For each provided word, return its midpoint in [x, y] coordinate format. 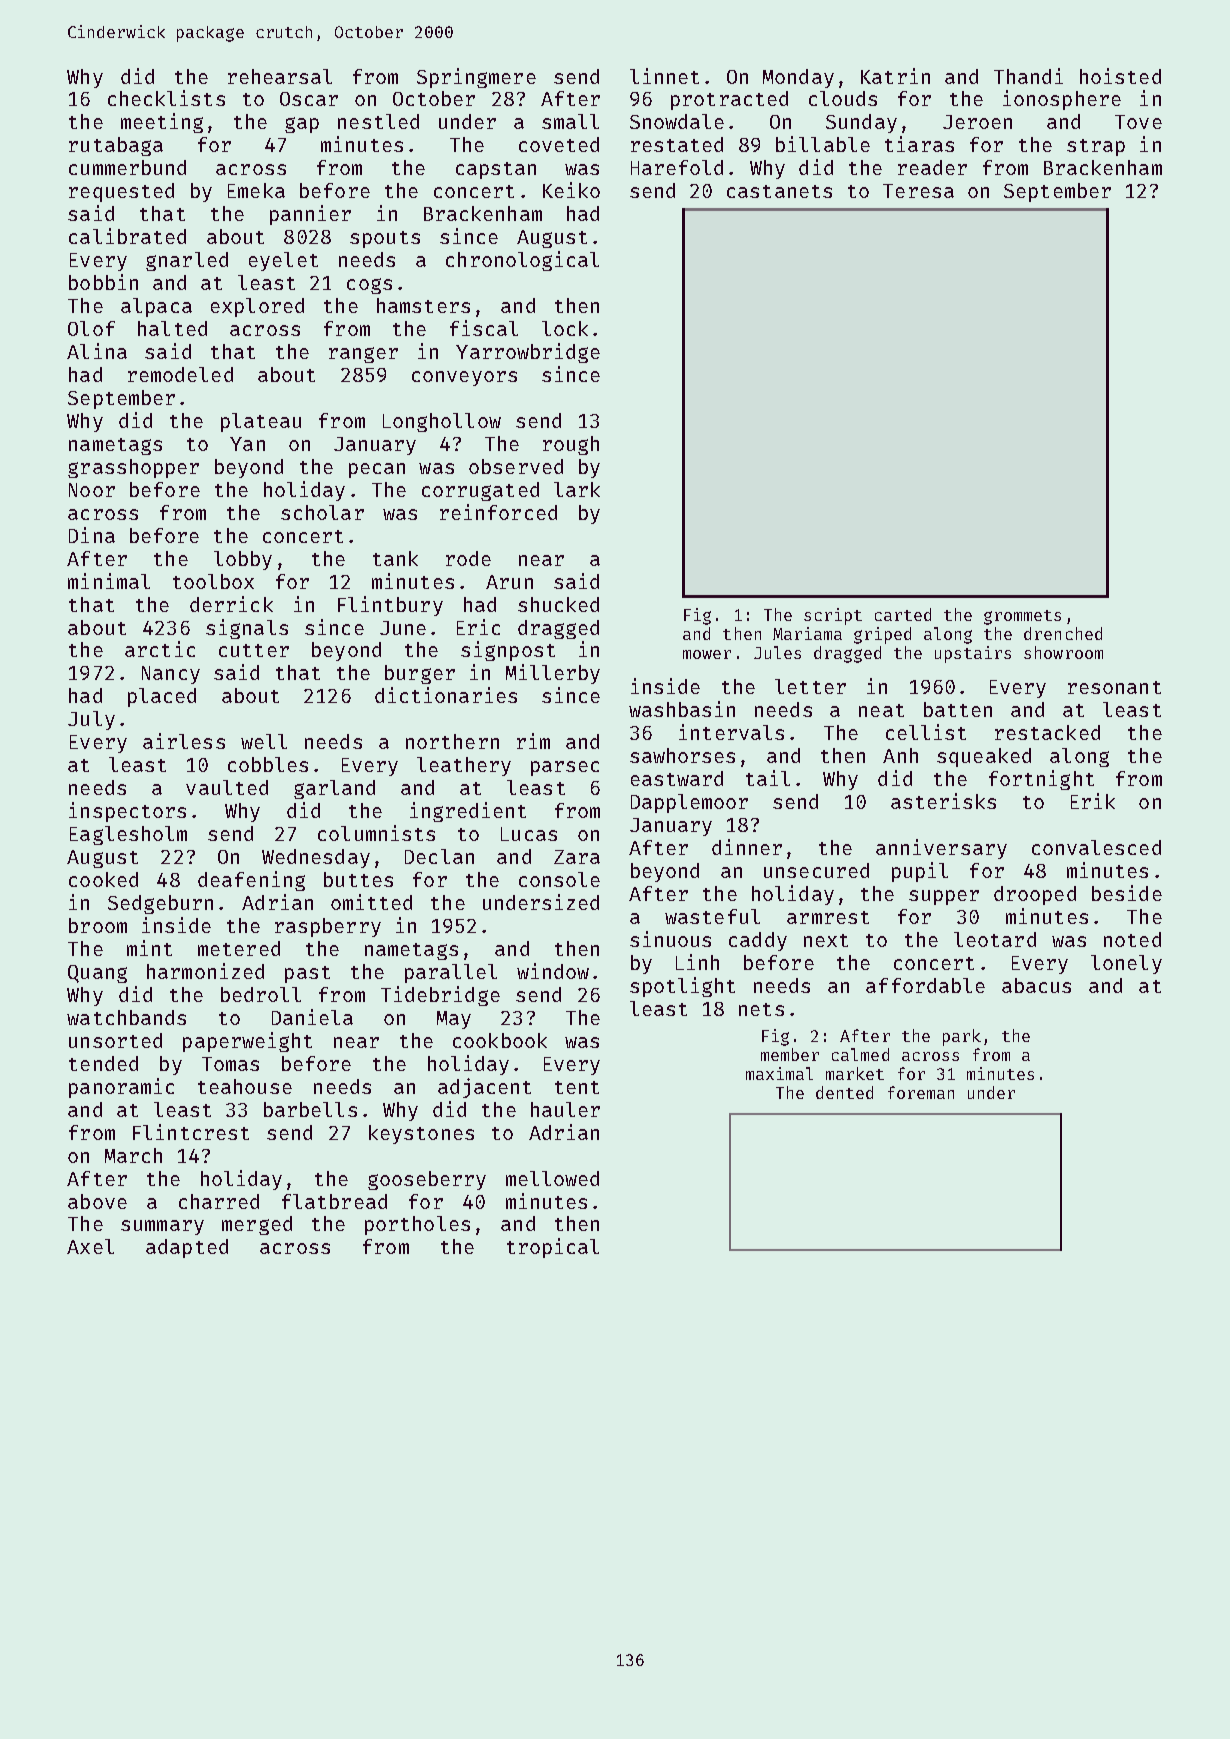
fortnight [1041, 780]
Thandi [1028, 76]
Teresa [918, 191]
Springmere [476, 78]
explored [257, 307]
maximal [779, 1073]
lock [565, 328]
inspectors [127, 812]
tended [103, 1063]
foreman [921, 1092]
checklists [166, 98]
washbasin [682, 709]
